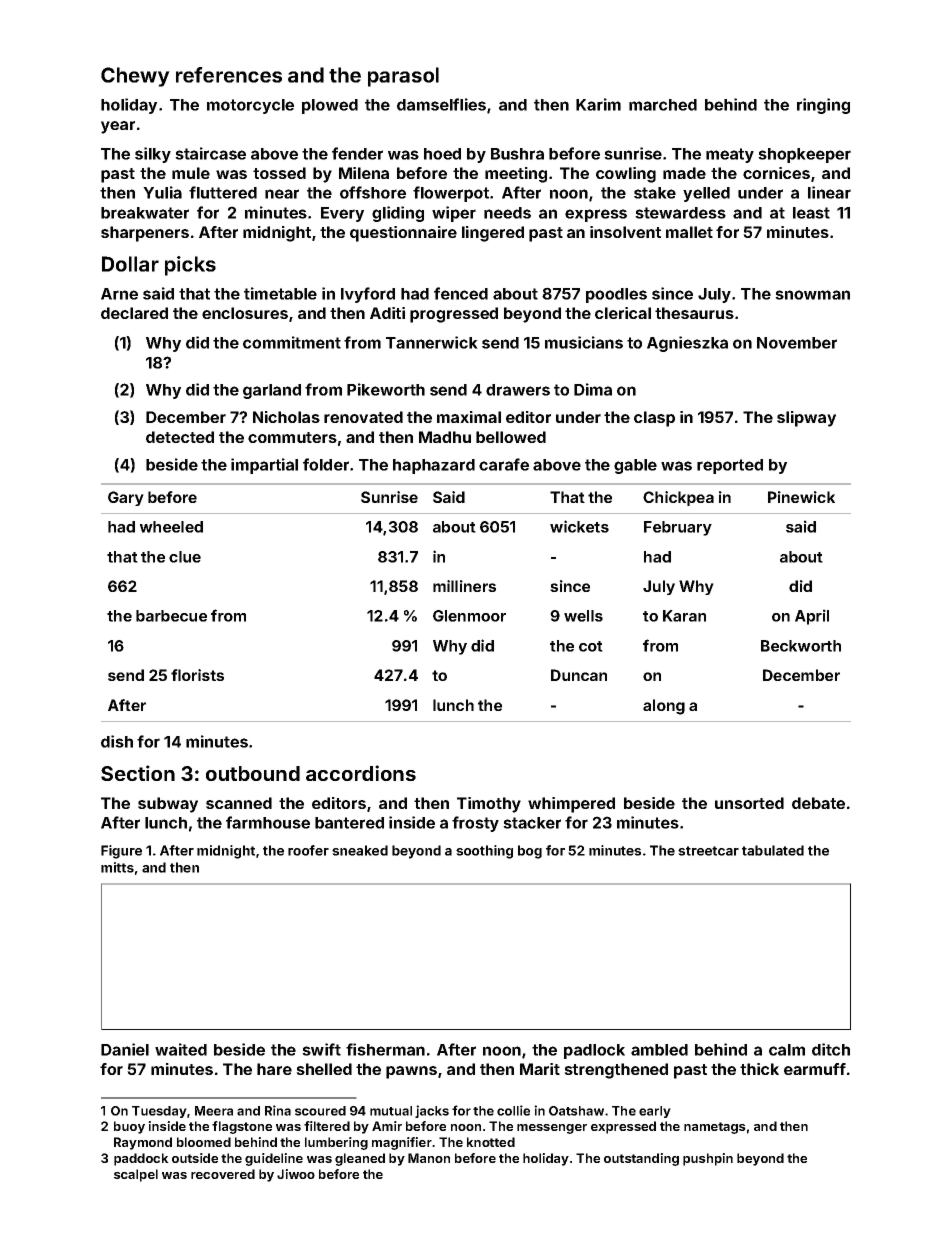 The width and height of the document is (952, 1233). What do you see at coordinates (616, 295) in the document?
I see `poodles` at bounding box center [616, 295].
